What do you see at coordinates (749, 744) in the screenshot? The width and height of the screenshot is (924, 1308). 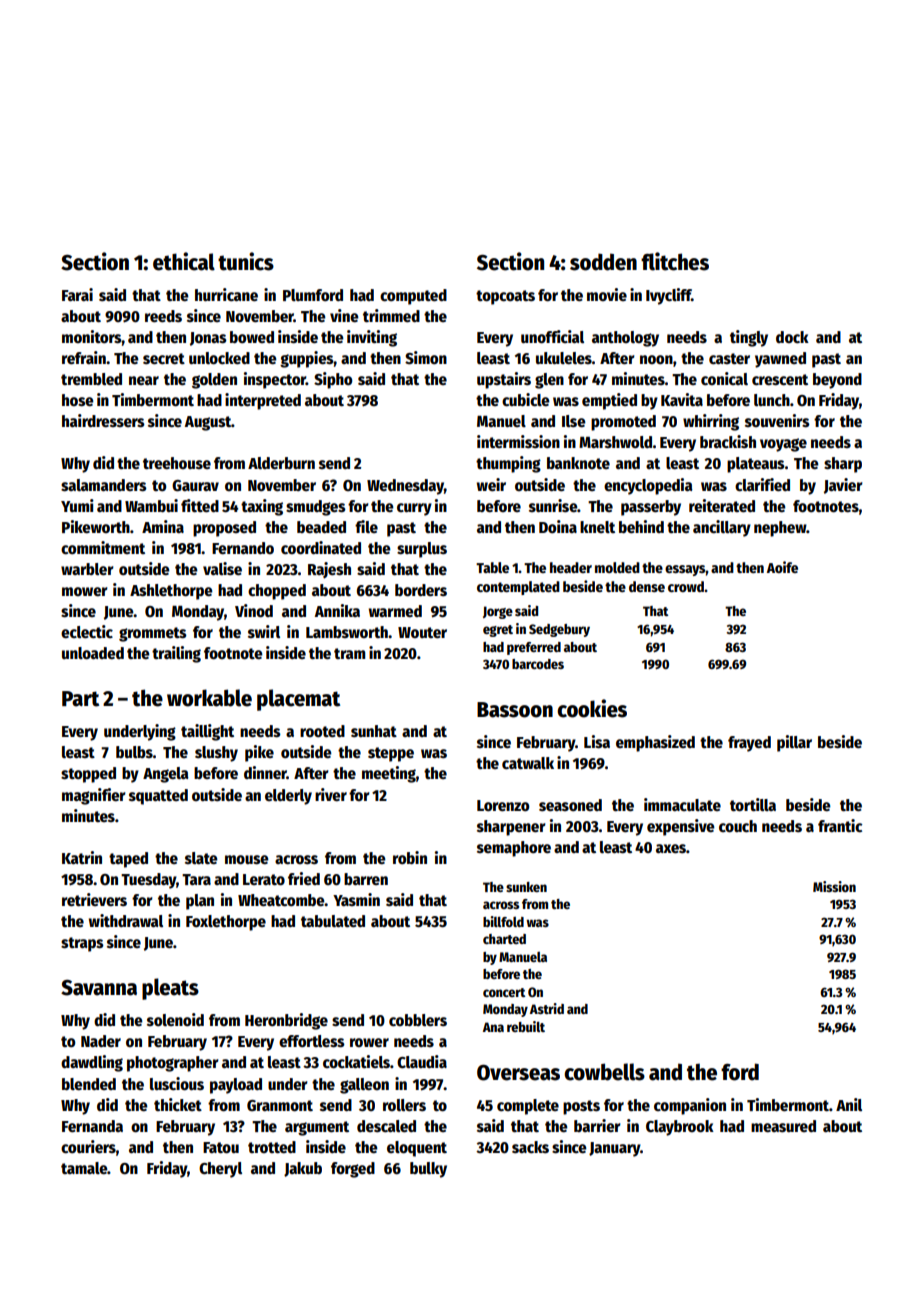 I see `frayed` at bounding box center [749, 744].
